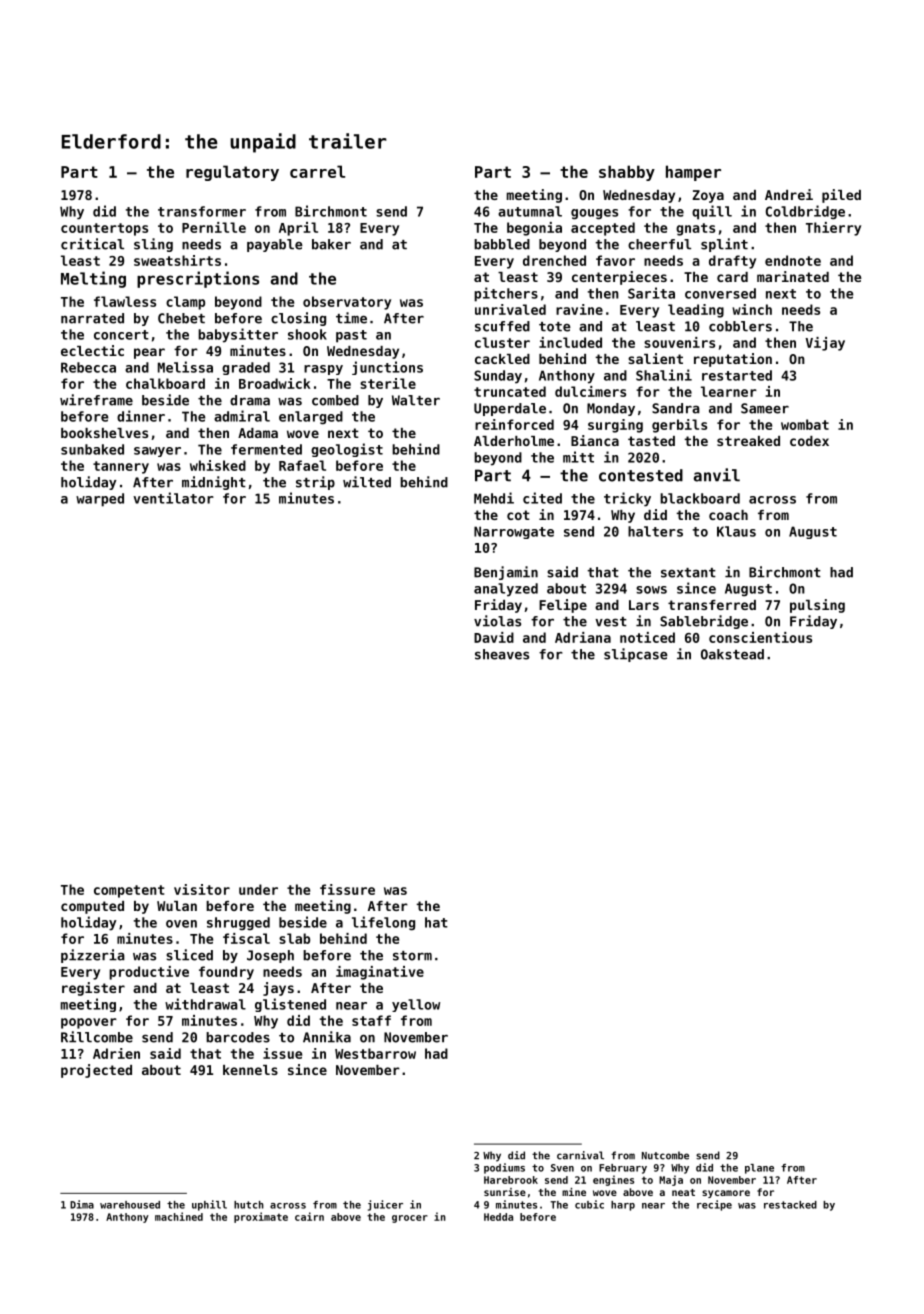 The height and width of the screenshot is (1314, 924). What do you see at coordinates (96, 400) in the screenshot?
I see `wireframe` at bounding box center [96, 400].
